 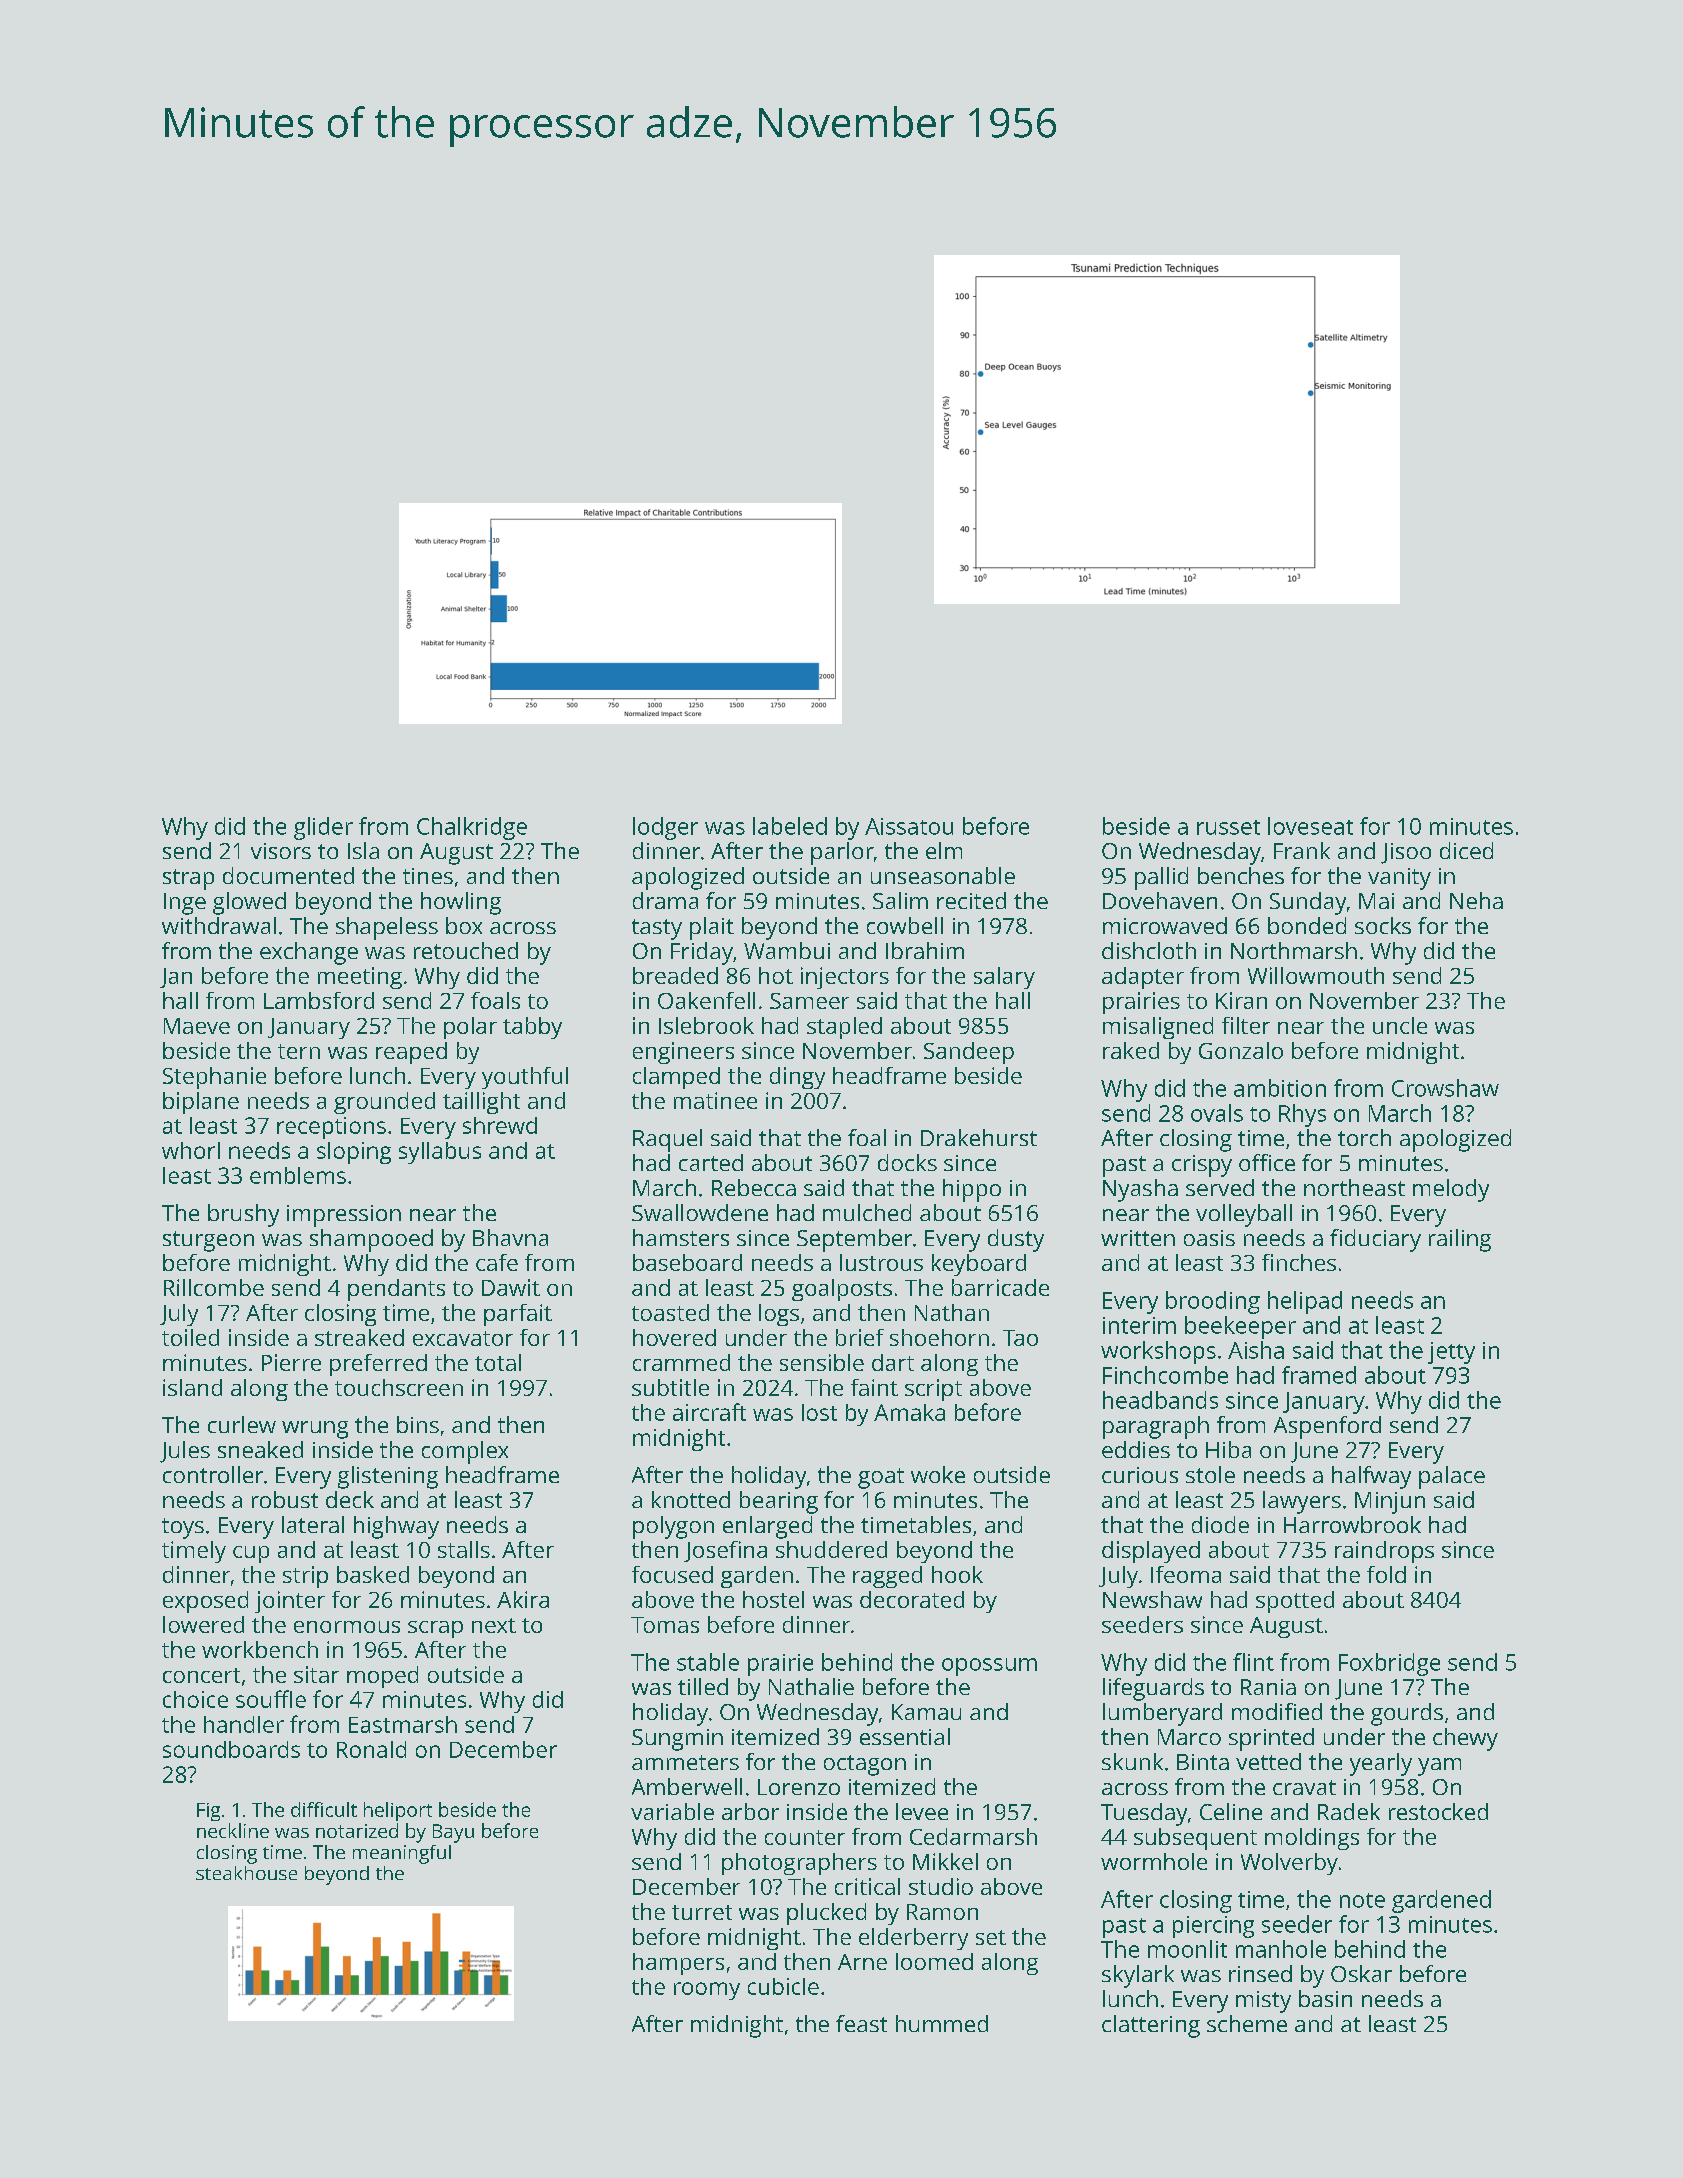 What do you see at coordinates (1305, 1302) in the image?
I see `helipad` at bounding box center [1305, 1302].
